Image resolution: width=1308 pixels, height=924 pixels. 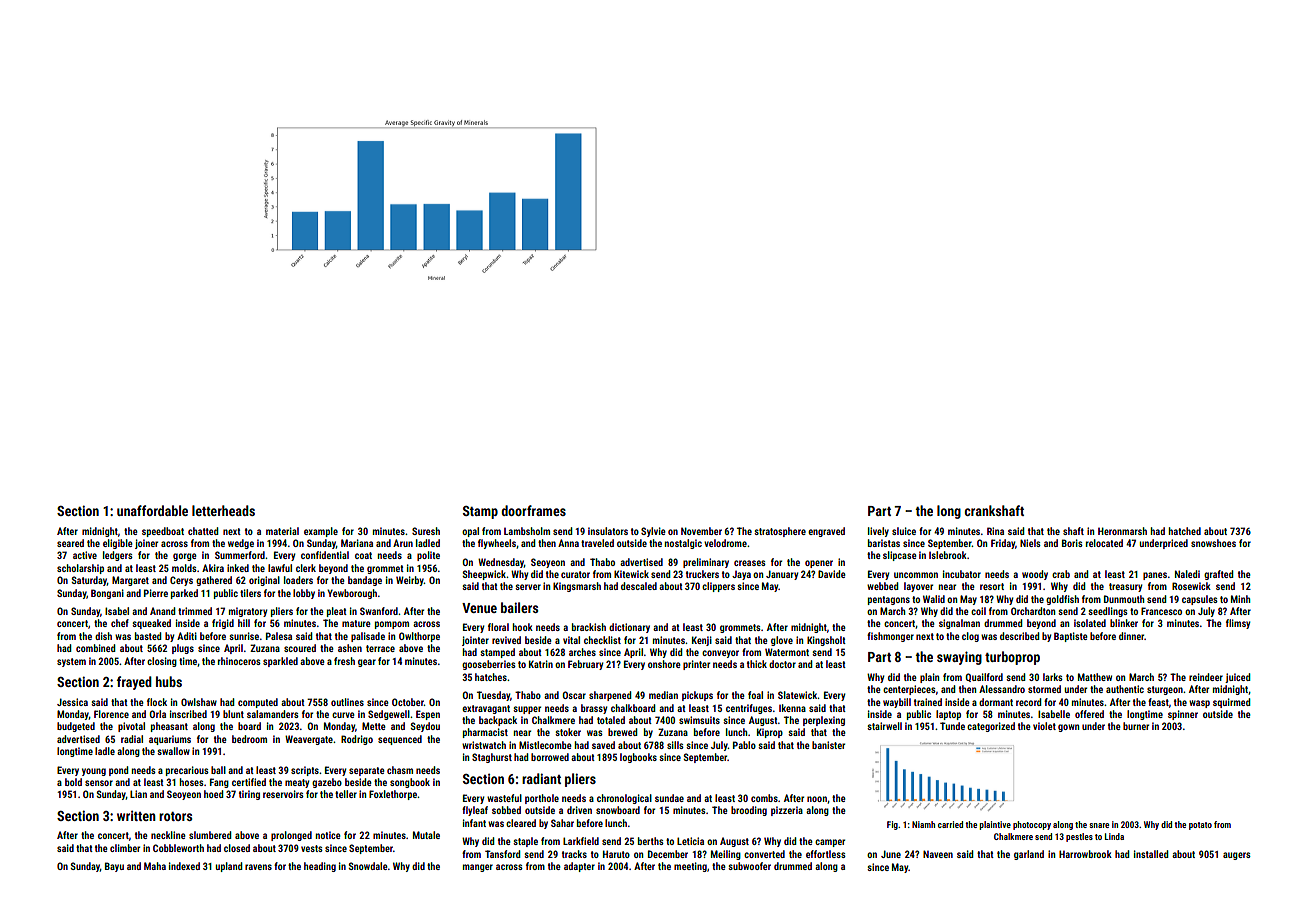 I want to click on staple, so click(x=526, y=842).
